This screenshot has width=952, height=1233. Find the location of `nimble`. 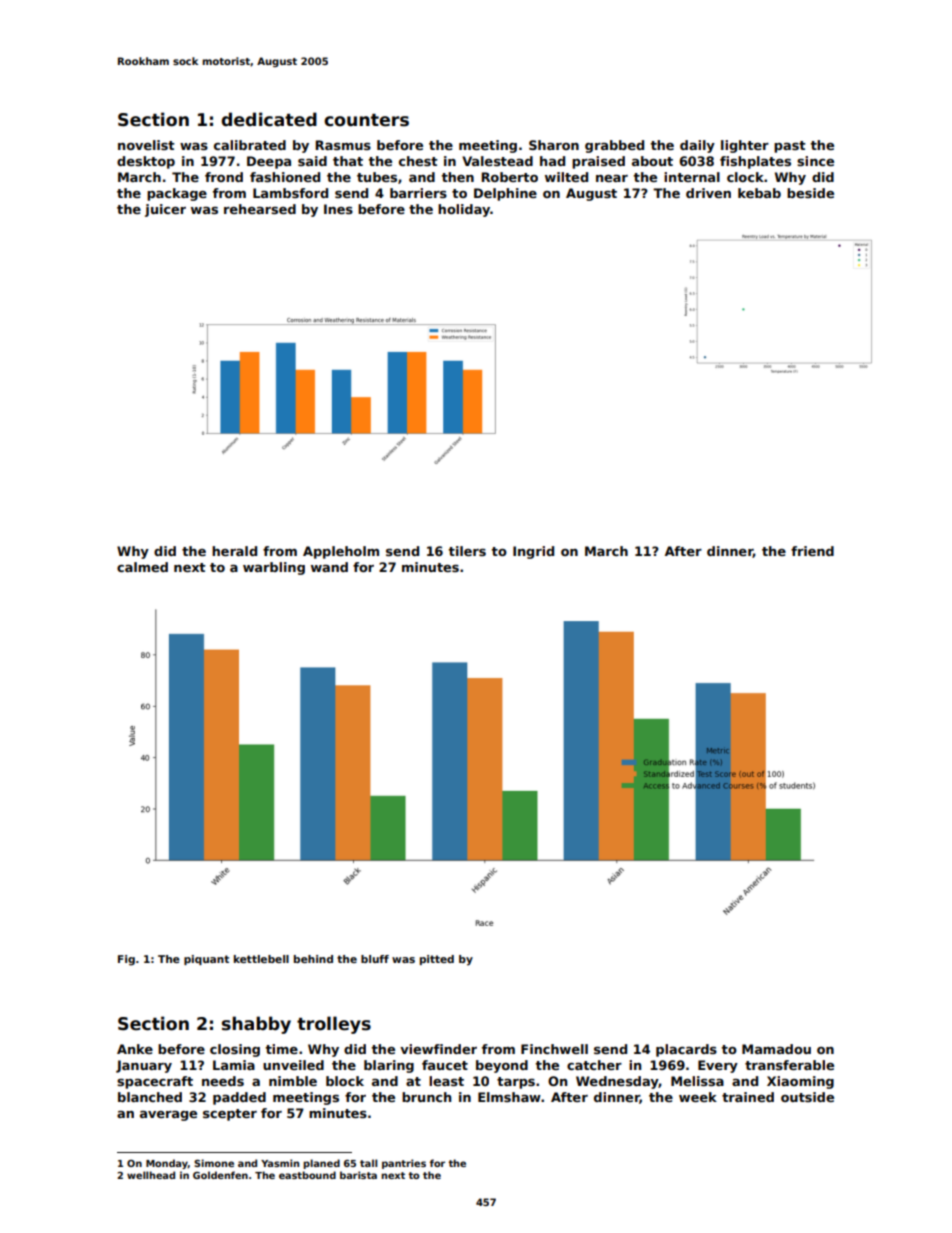

nimble is located at coordinates (293, 1081).
